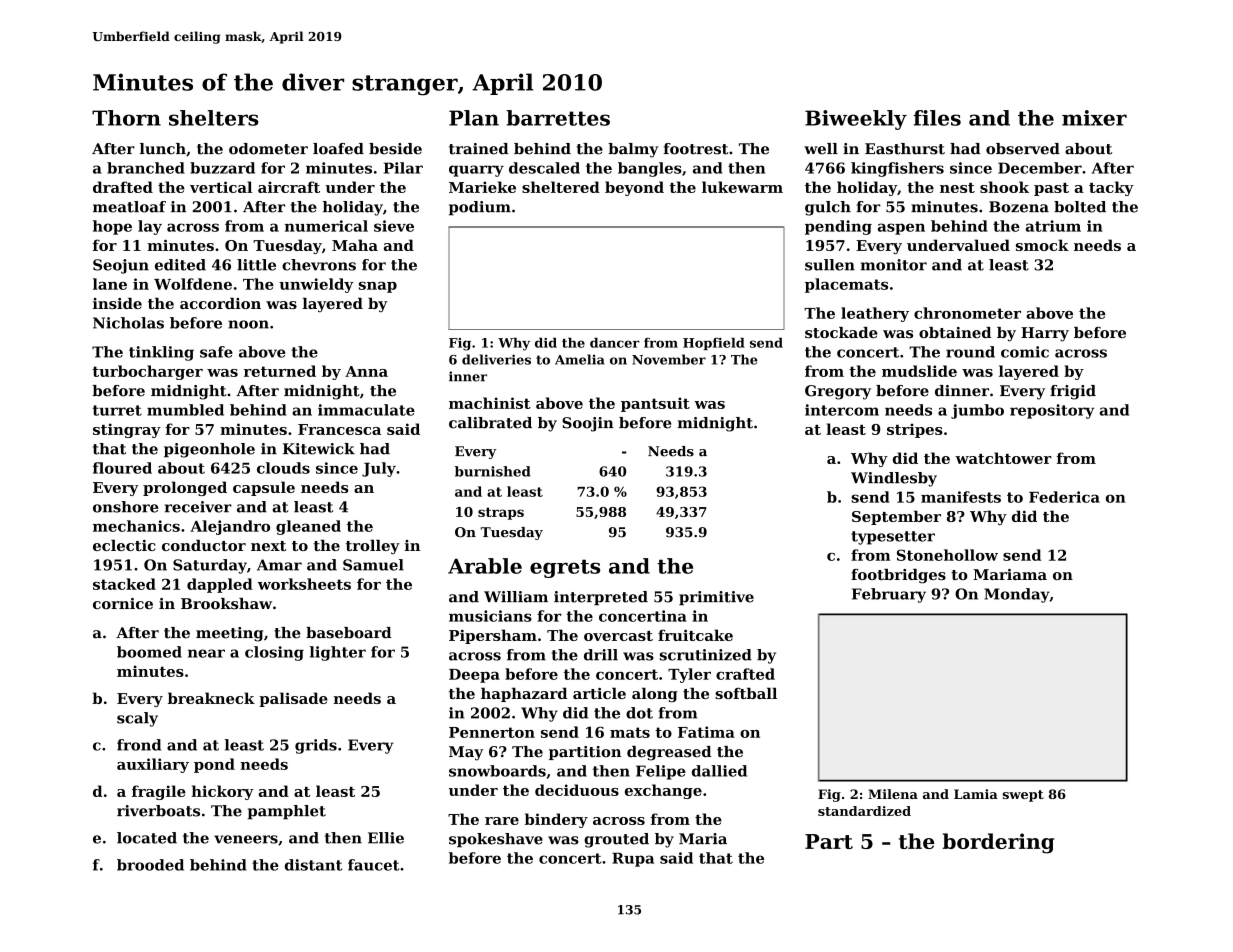 The image size is (1233, 952). I want to click on drill, so click(601, 655).
